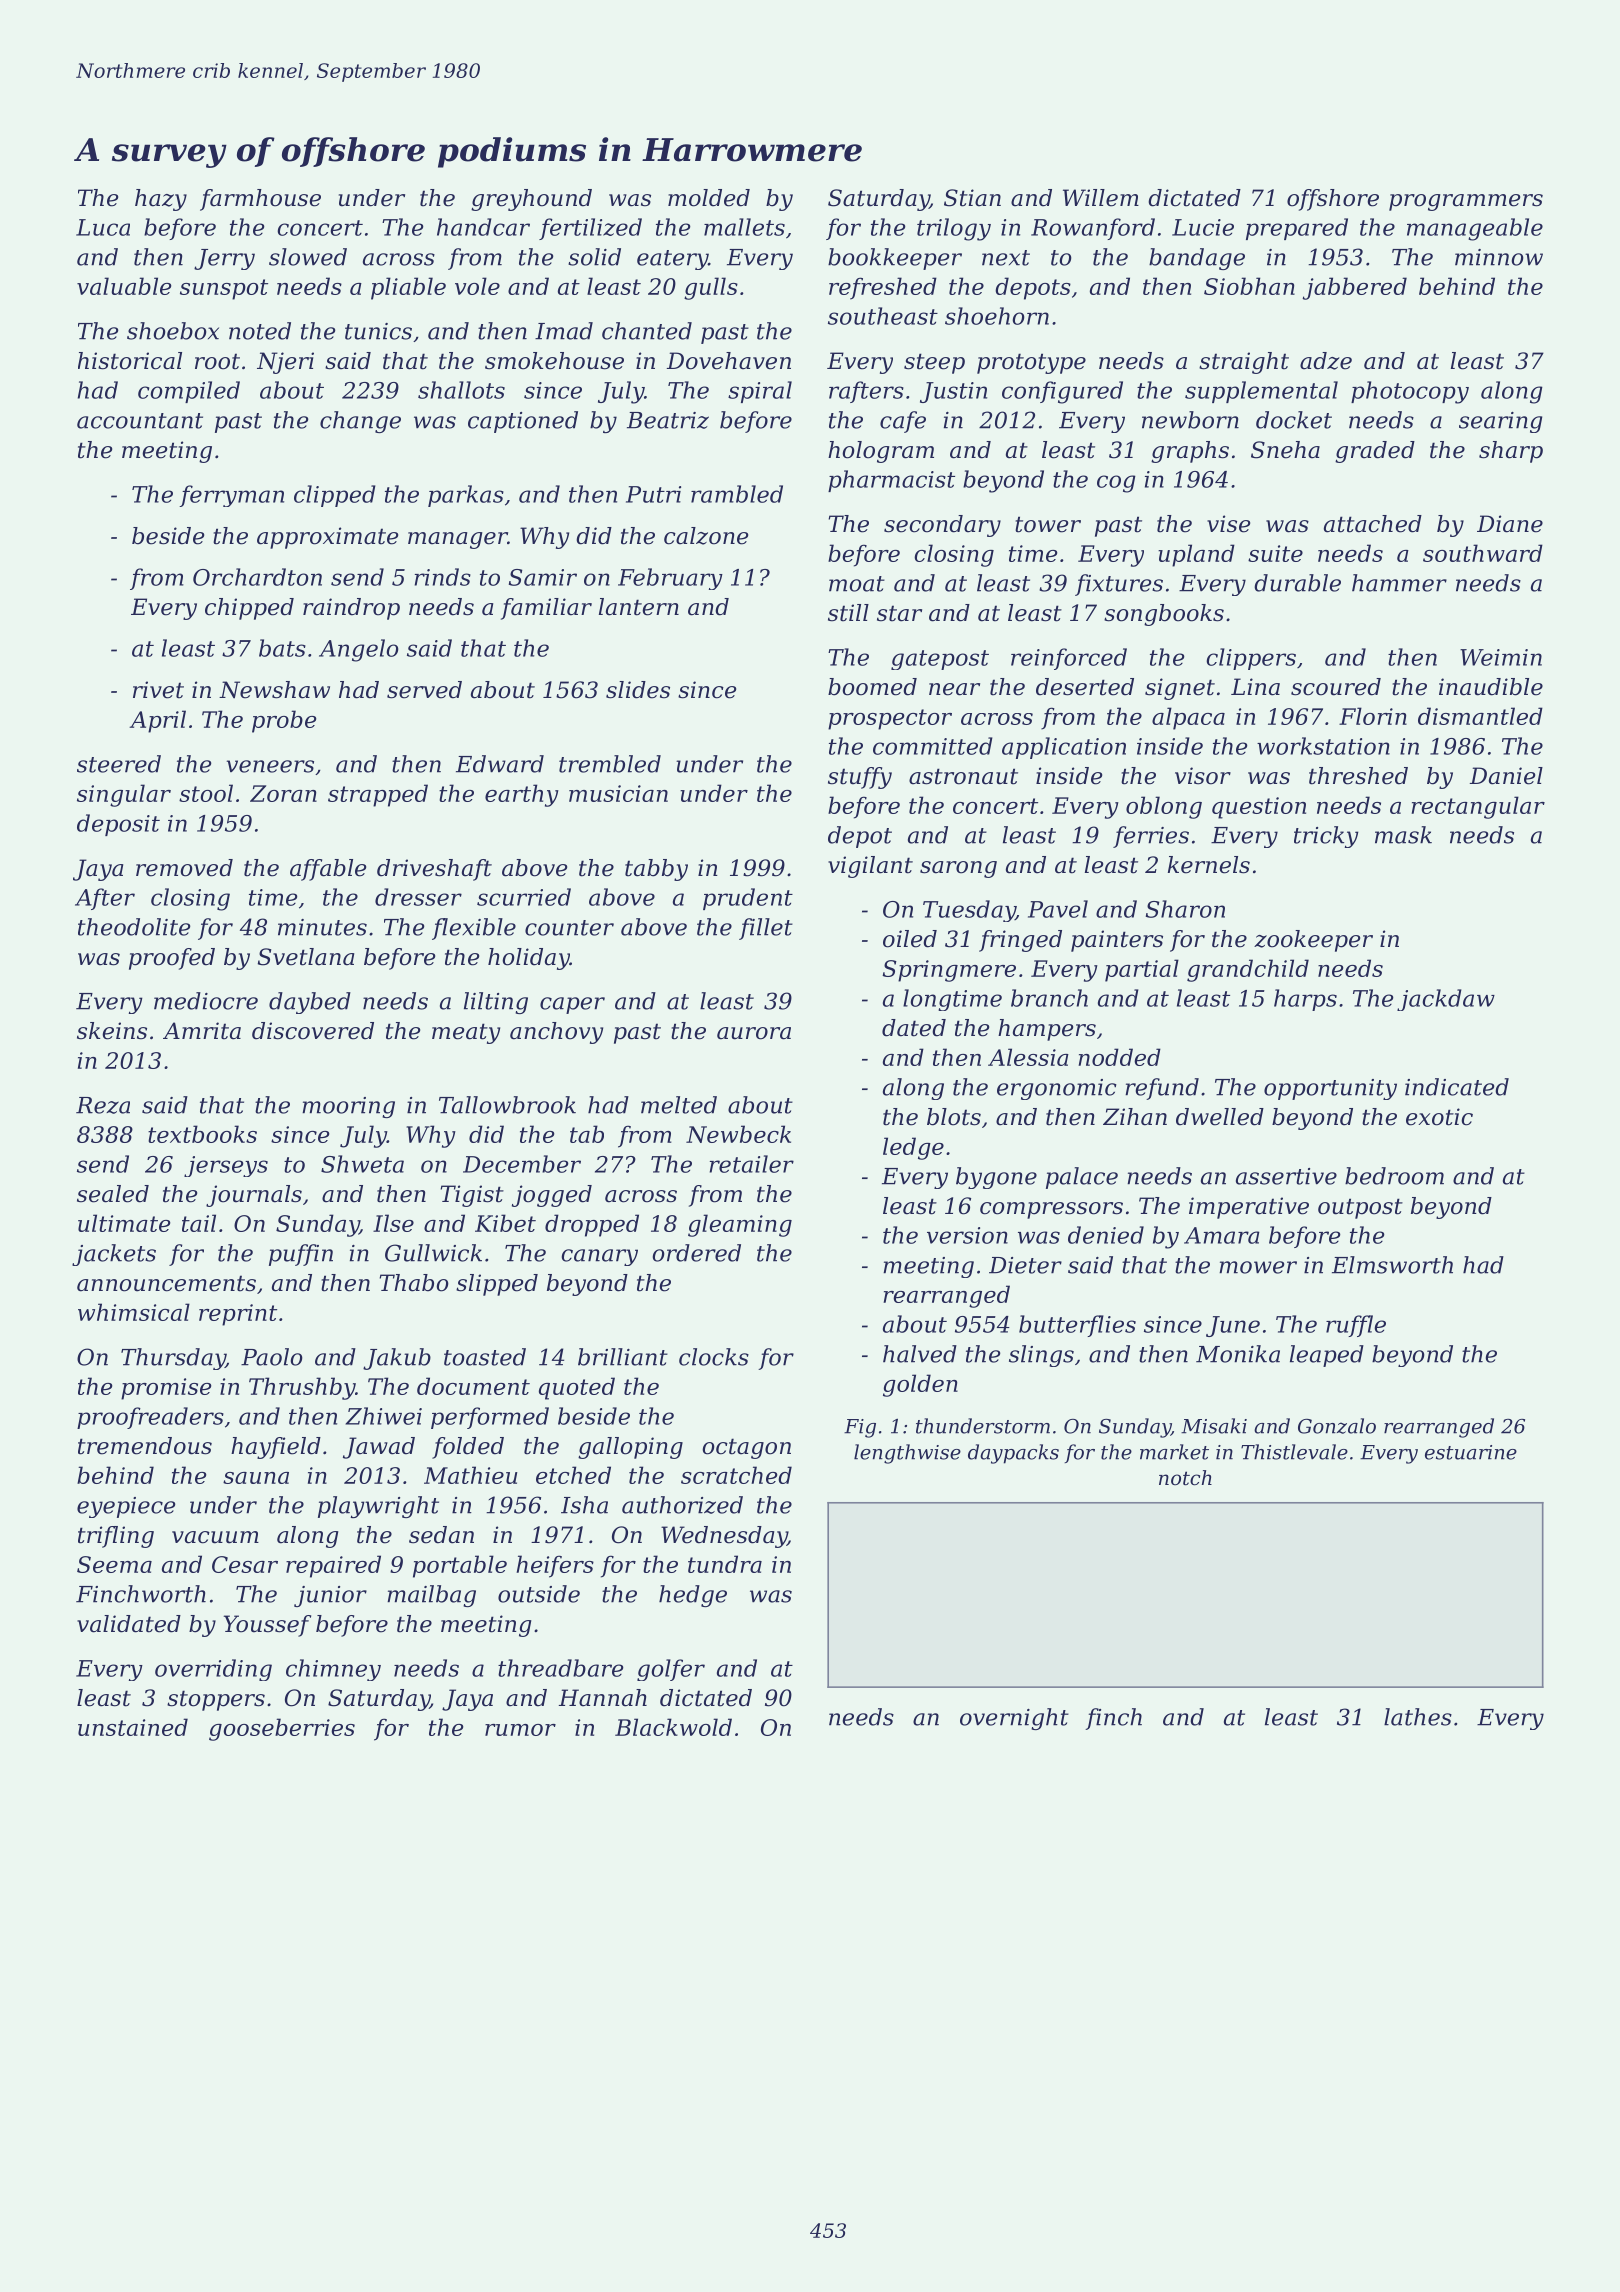 The width and height of the screenshot is (1620, 2292). I want to click on farmhouse, so click(260, 200).
